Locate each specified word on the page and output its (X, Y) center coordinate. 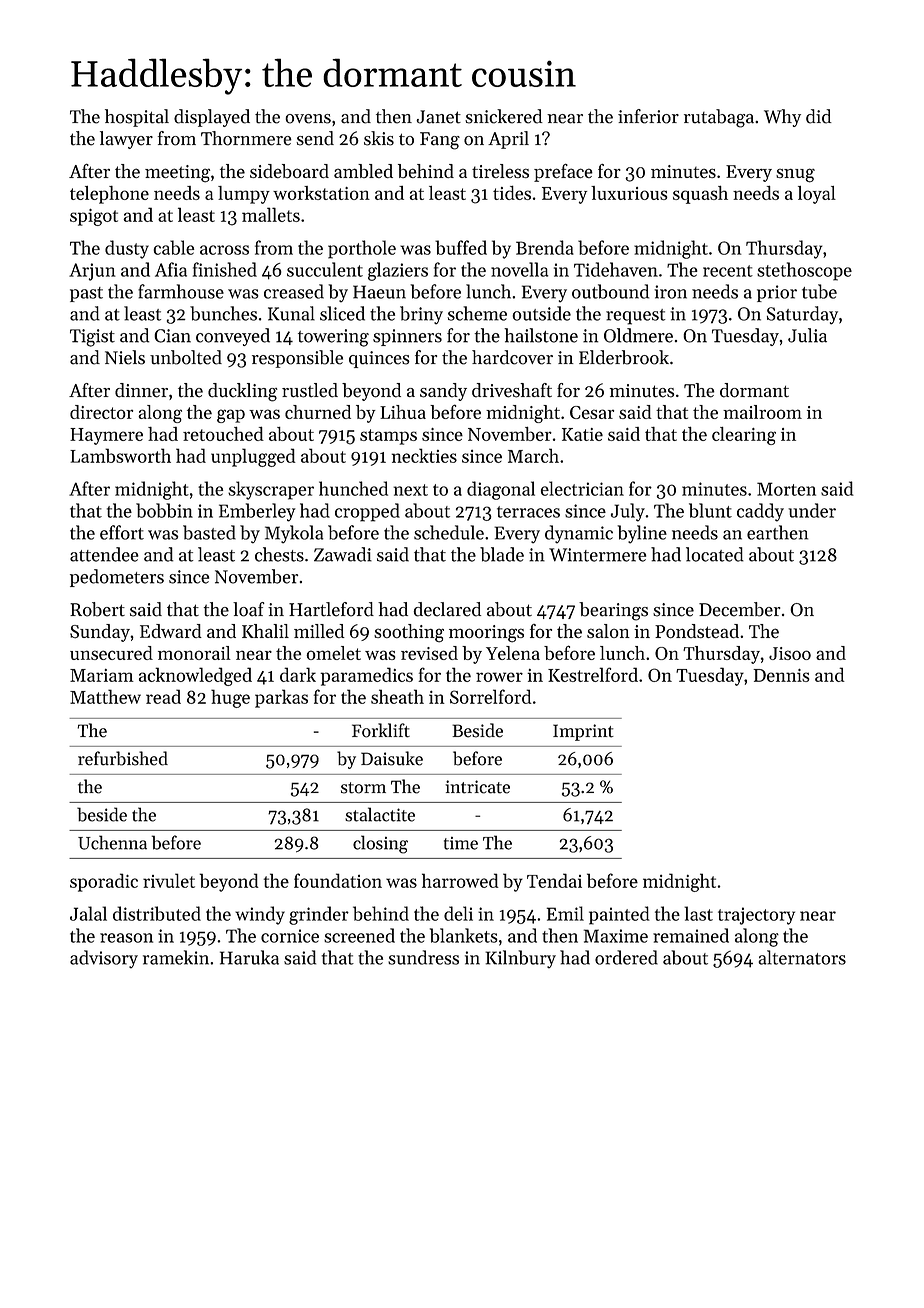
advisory (104, 959)
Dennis (781, 675)
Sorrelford (491, 696)
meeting (177, 174)
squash (700, 195)
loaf (249, 609)
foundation (338, 880)
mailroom (762, 412)
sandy (443, 392)
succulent (325, 269)
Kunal (291, 313)
